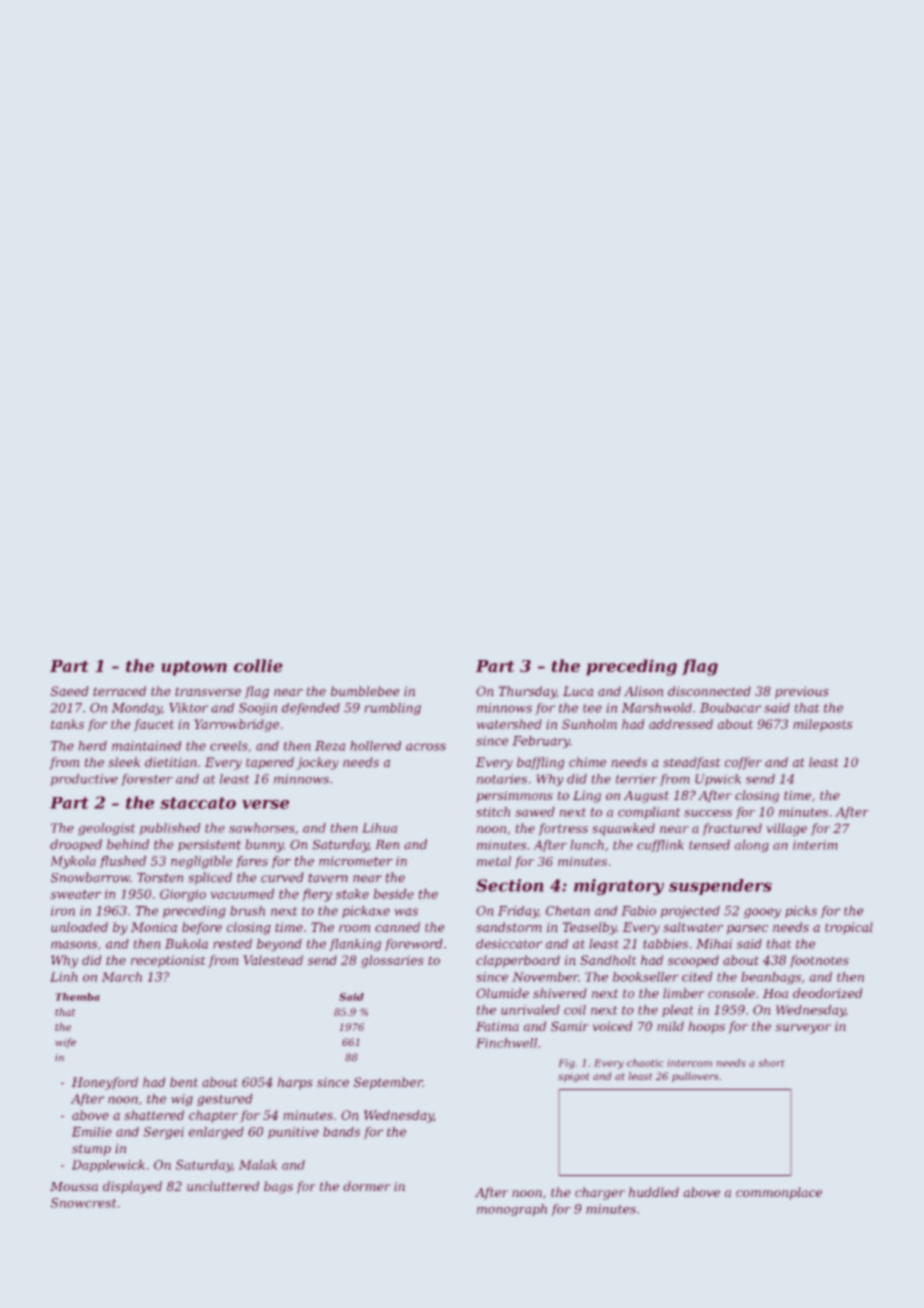 This screenshot has width=924, height=1308. What do you see at coordinates (779, 1193) in the screenshot?
I see `commonplace` at bounding box center [779, 1193].
